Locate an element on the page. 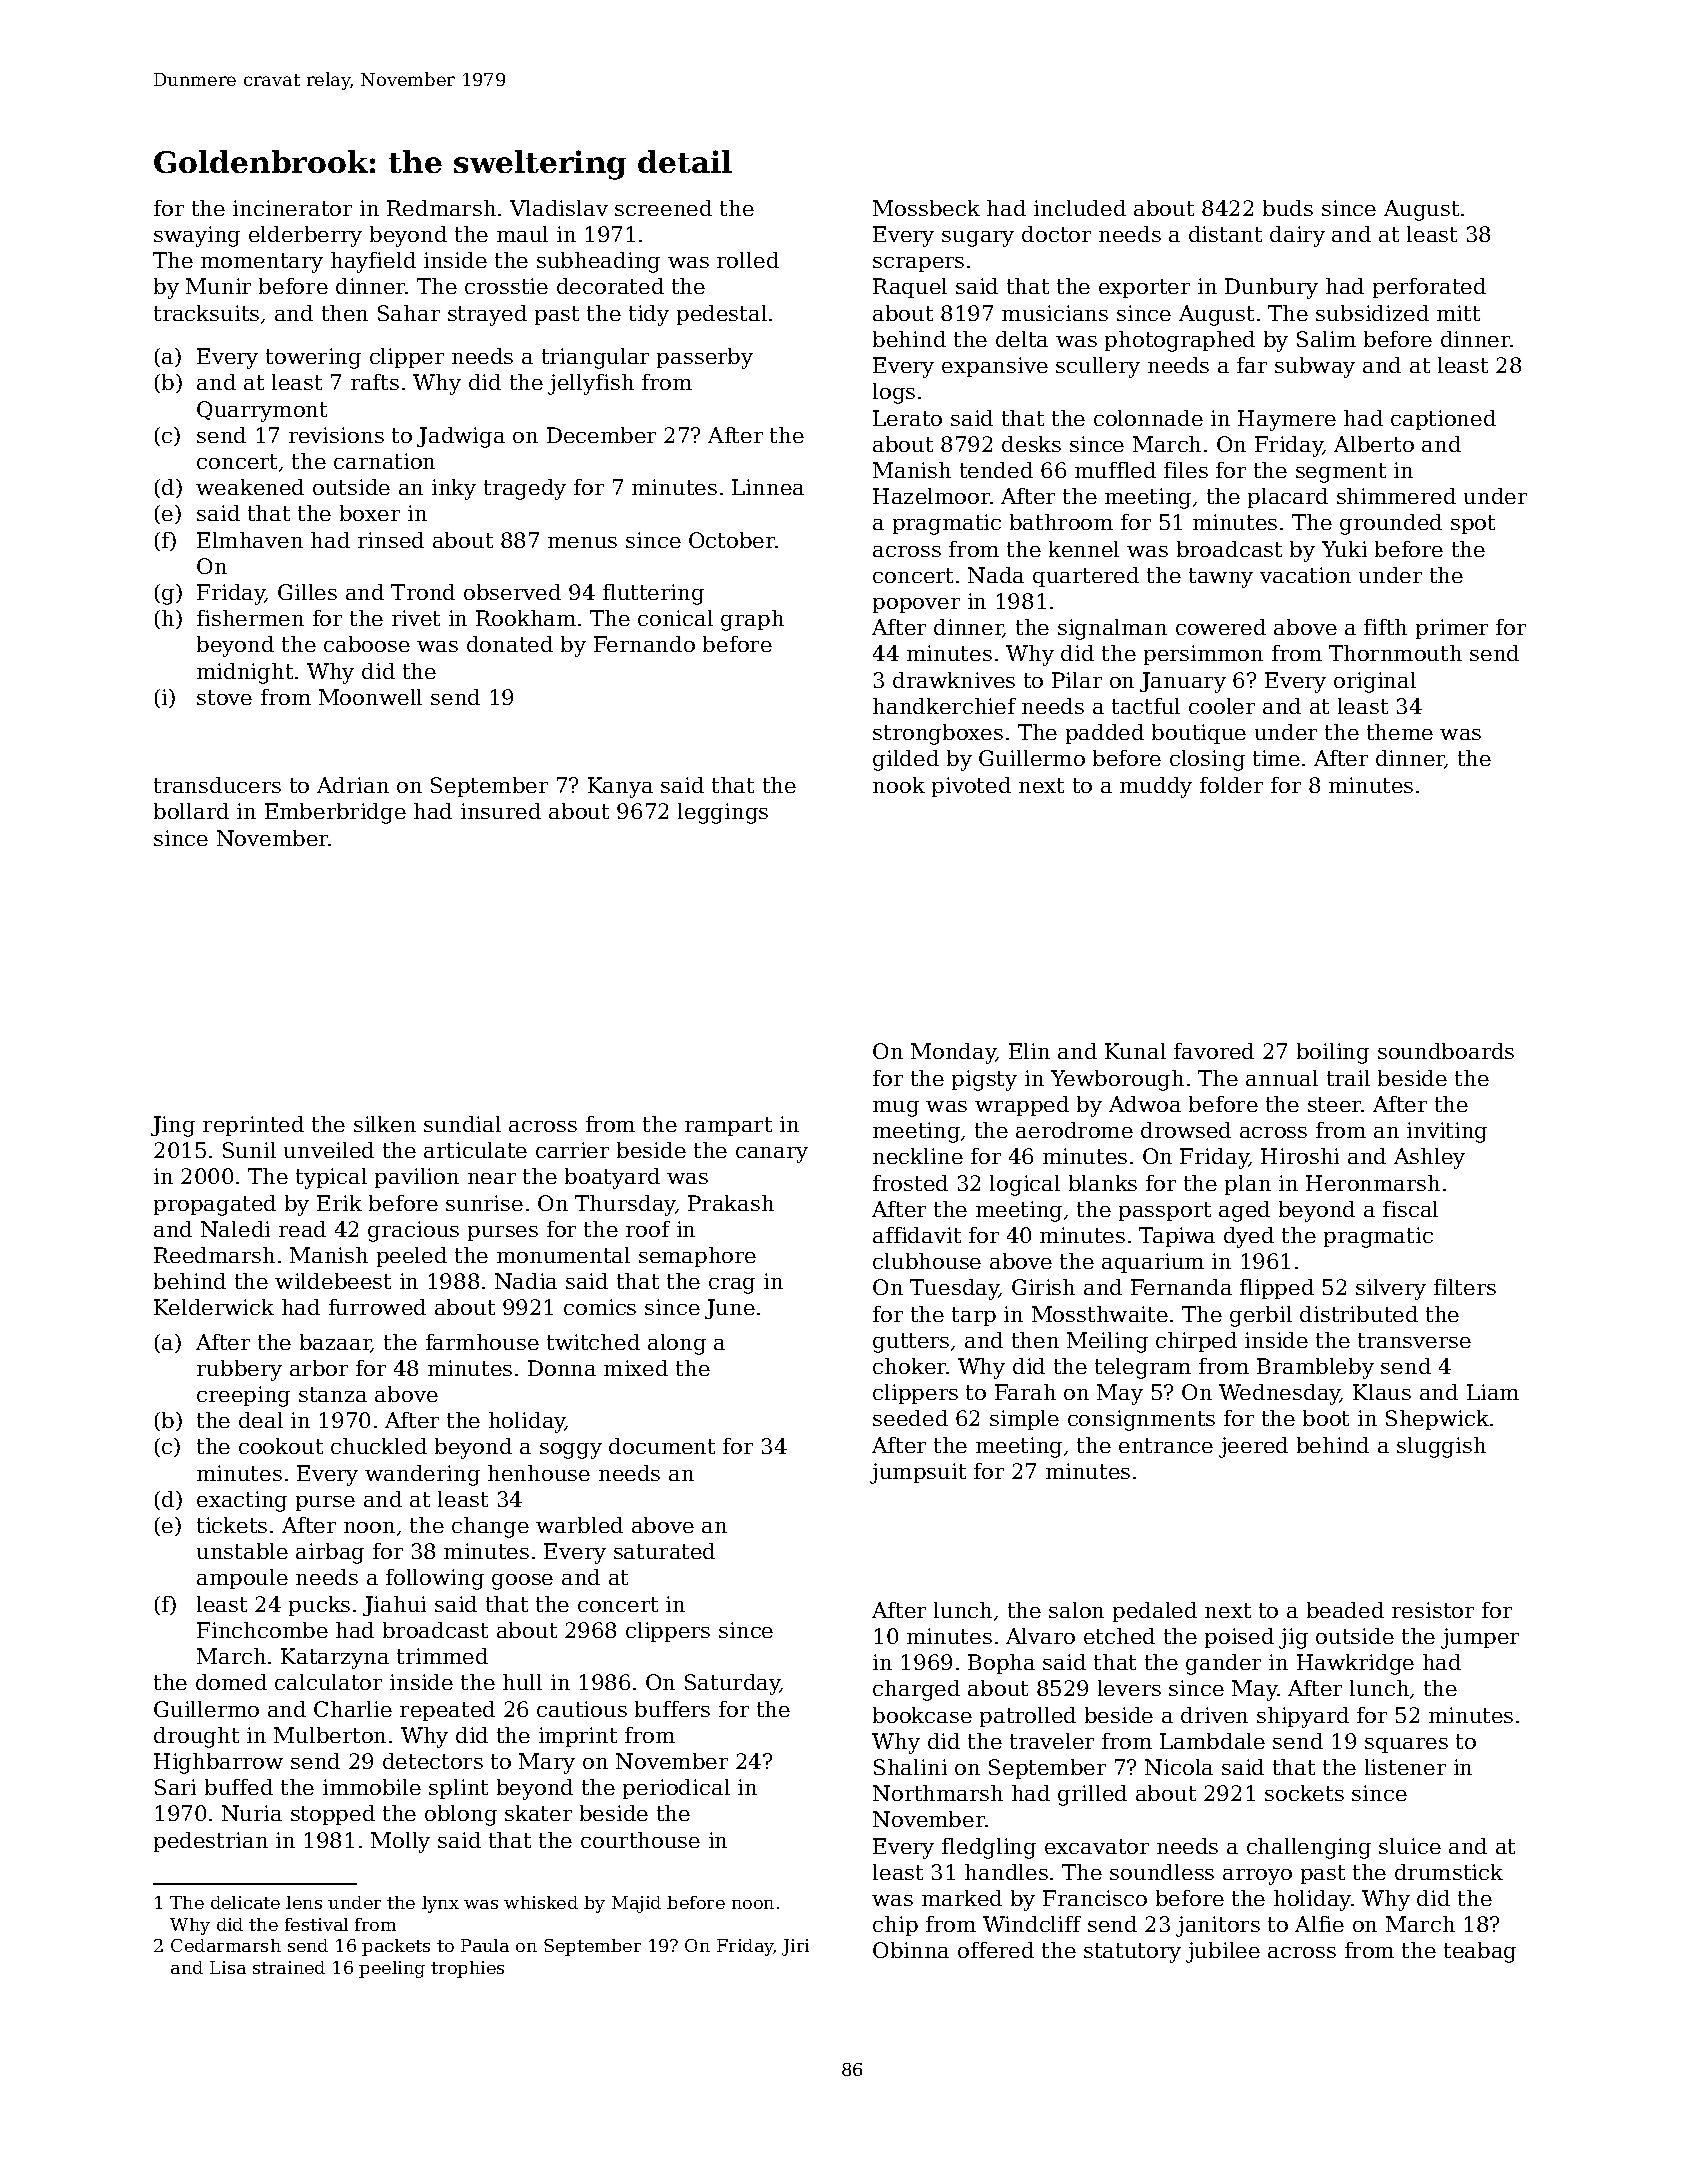 This image has height=2178, width=1683. Linnea is located at coordinates (768, 487).
